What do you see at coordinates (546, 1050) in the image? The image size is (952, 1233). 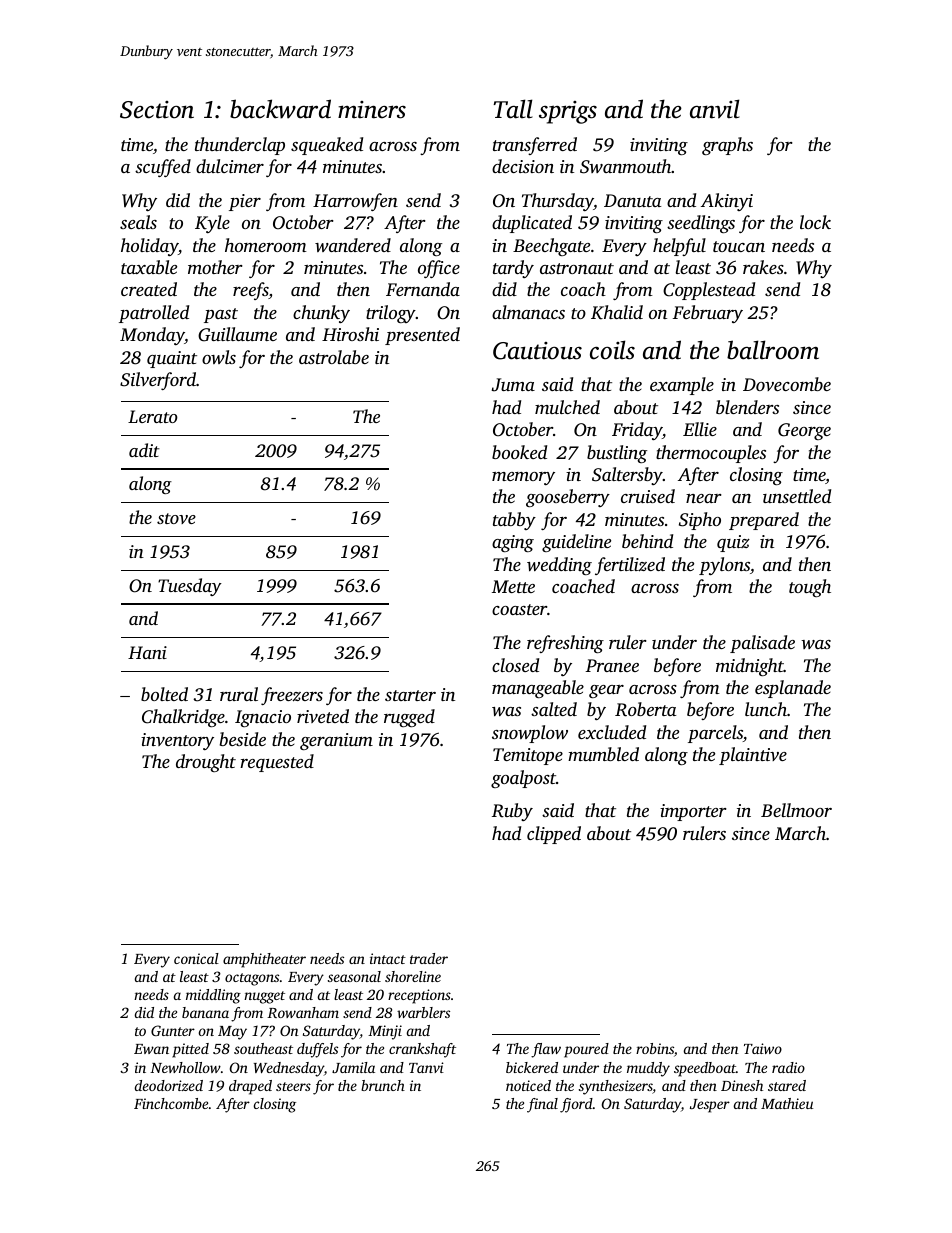 I see `flaw` at bounding box center [546, 1050].
